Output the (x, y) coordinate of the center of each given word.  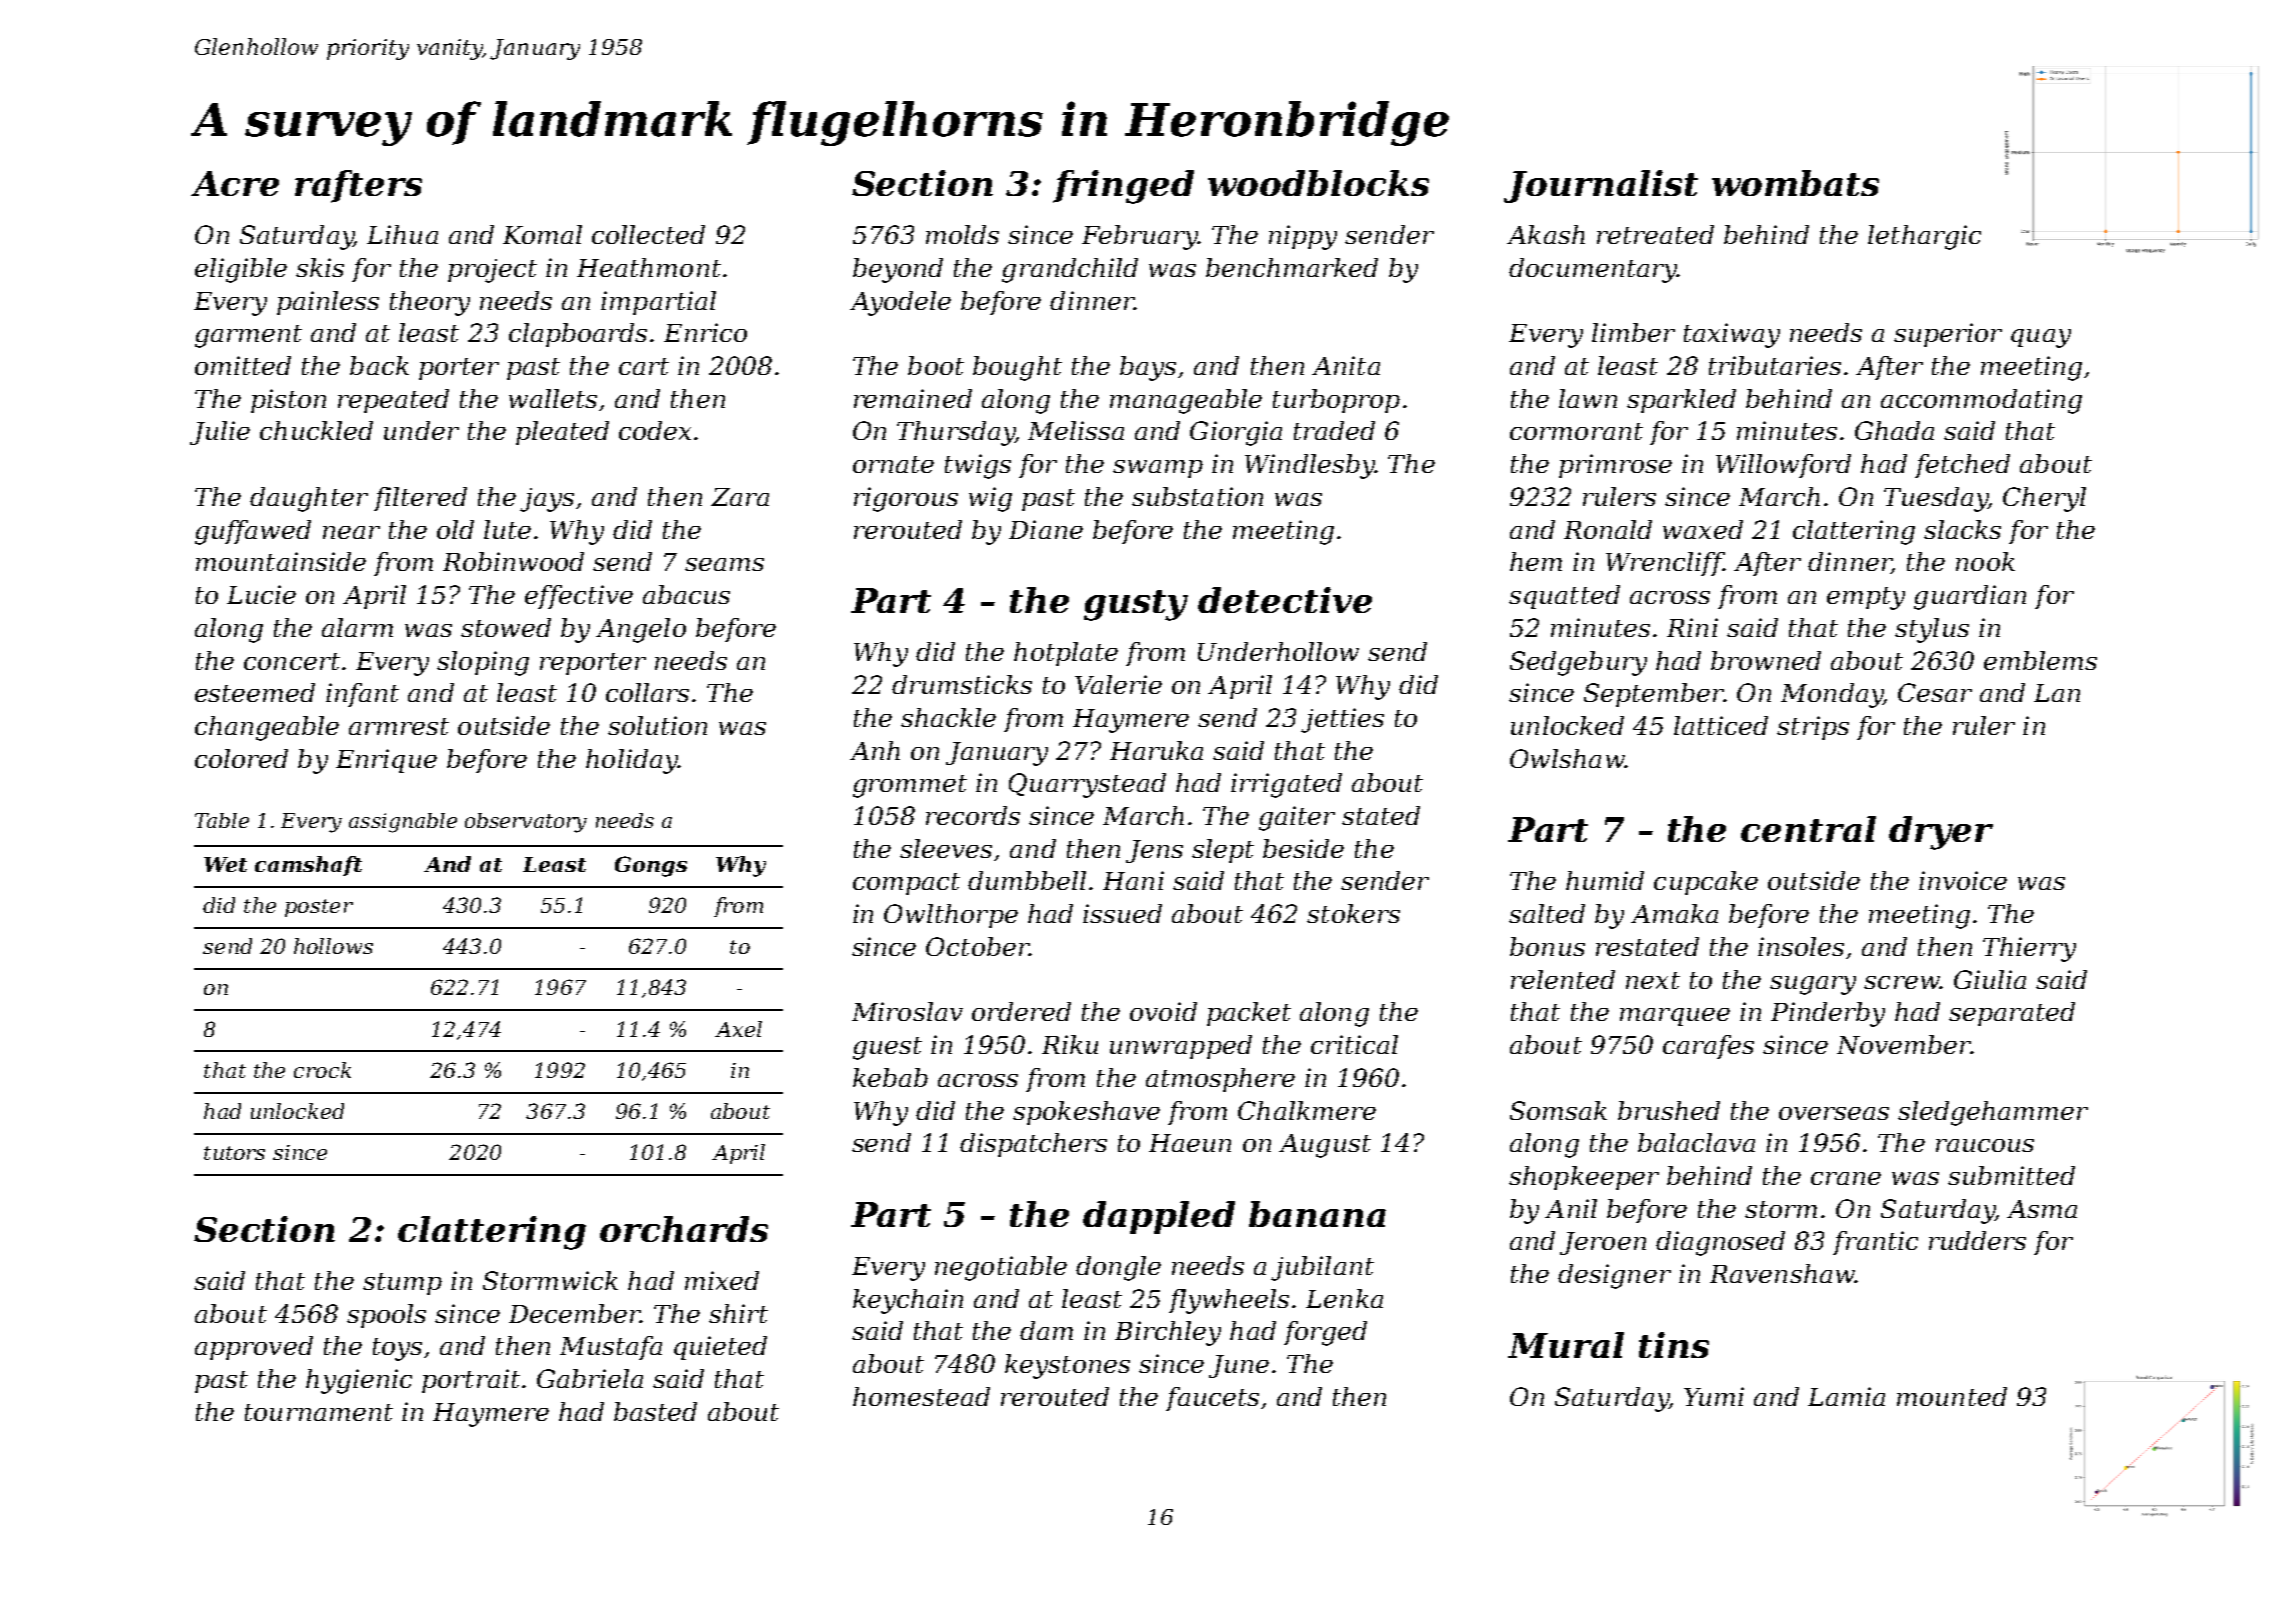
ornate (893, 464)
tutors (234, 1153)
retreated (1655, 234)
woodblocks (1318, 183)
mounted (1952, 1396)
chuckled (316, 430)
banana (1317, 1214)
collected (648, 234)
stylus (1932, 630)
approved (254, 1348)
